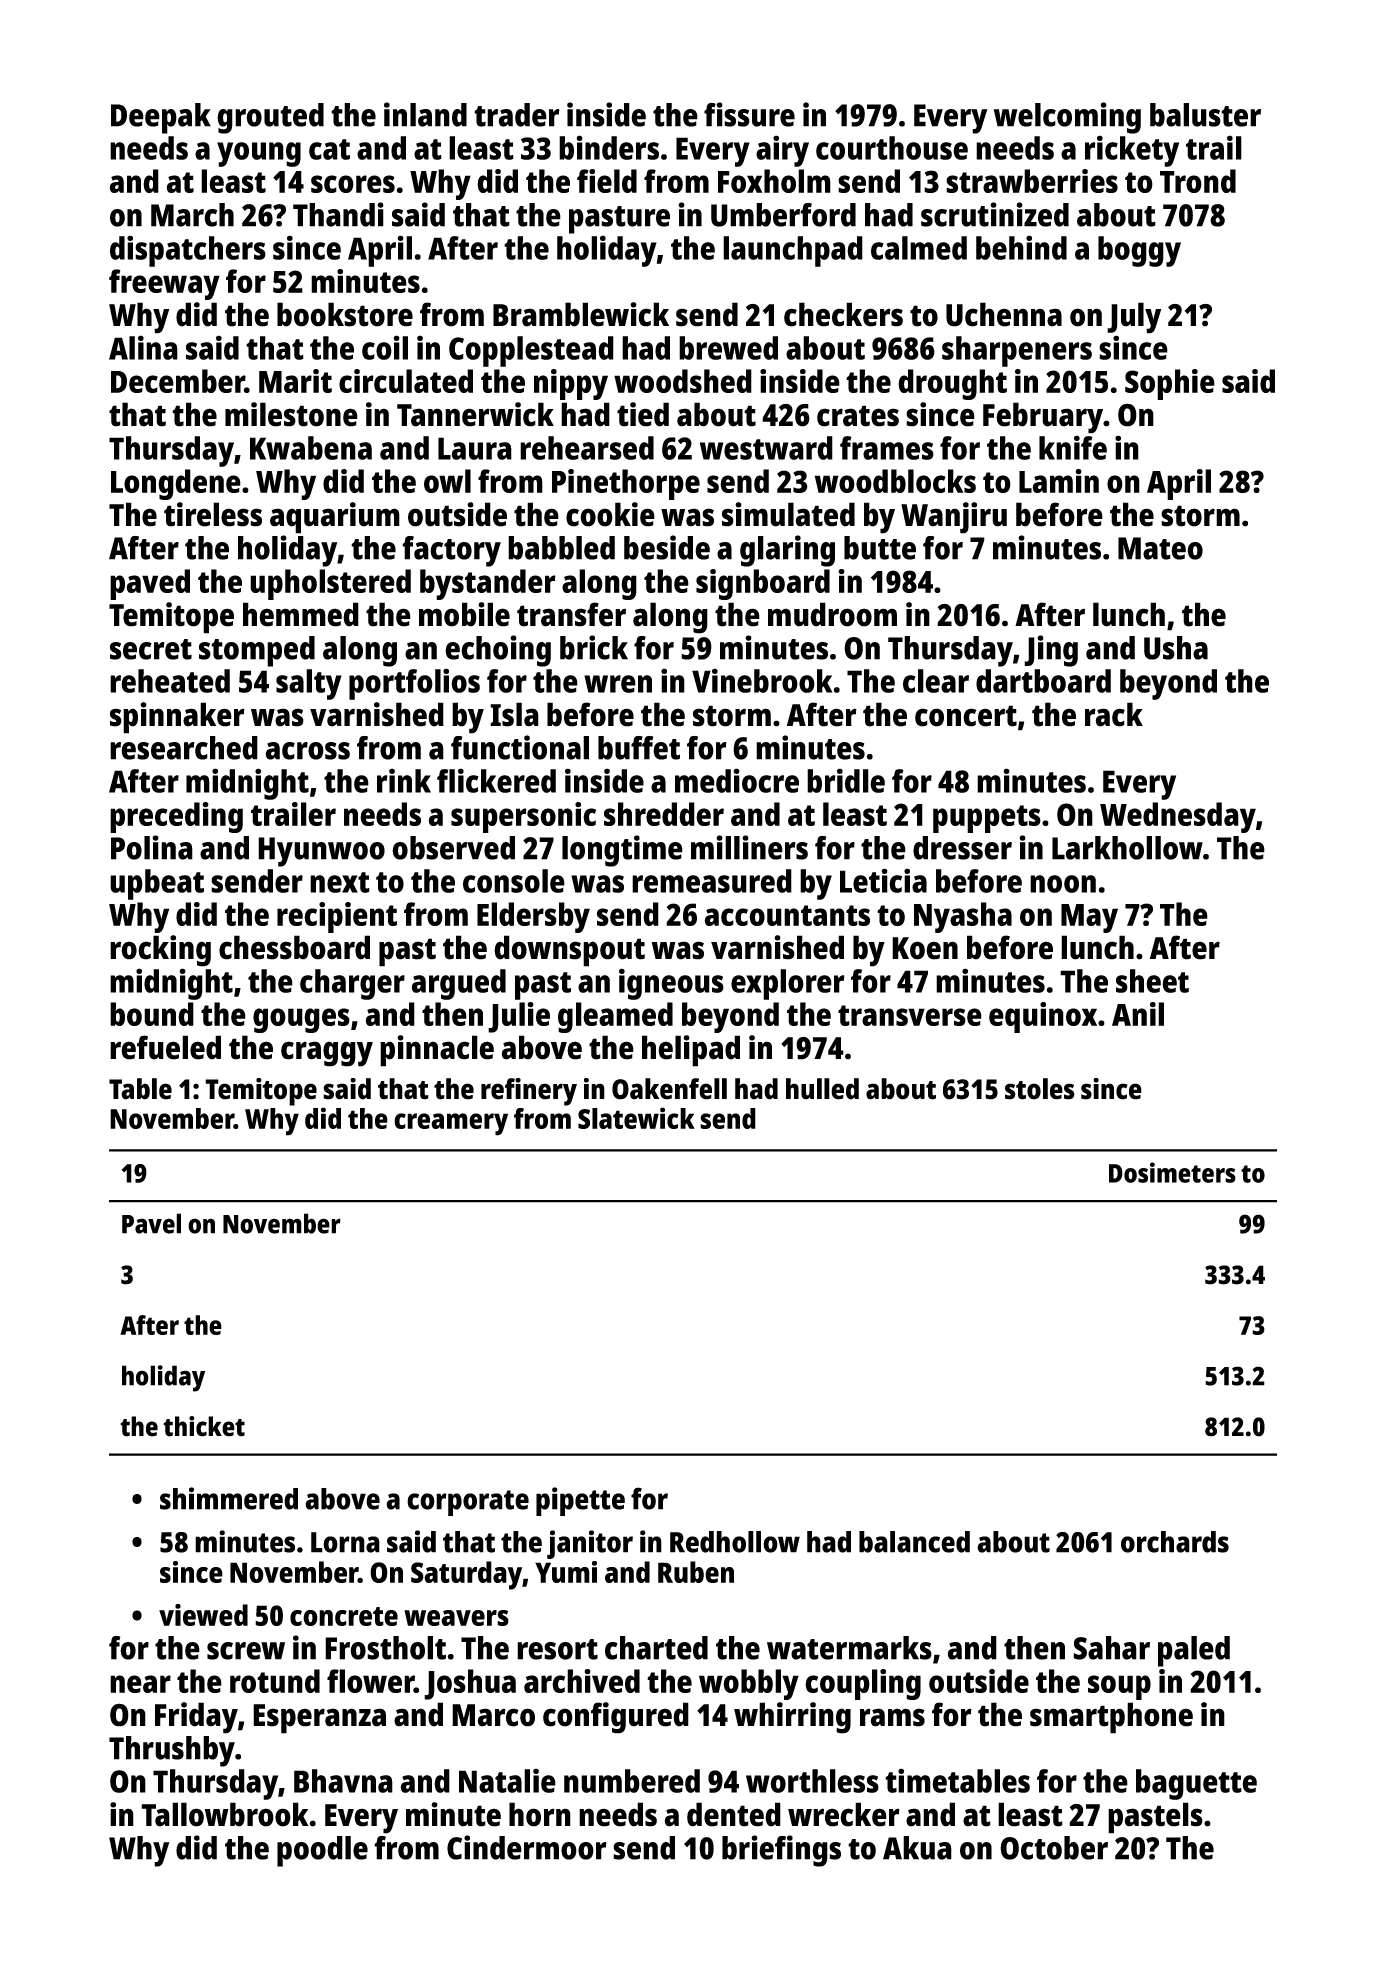  I want to click on courthouse, so click(892, 148).
